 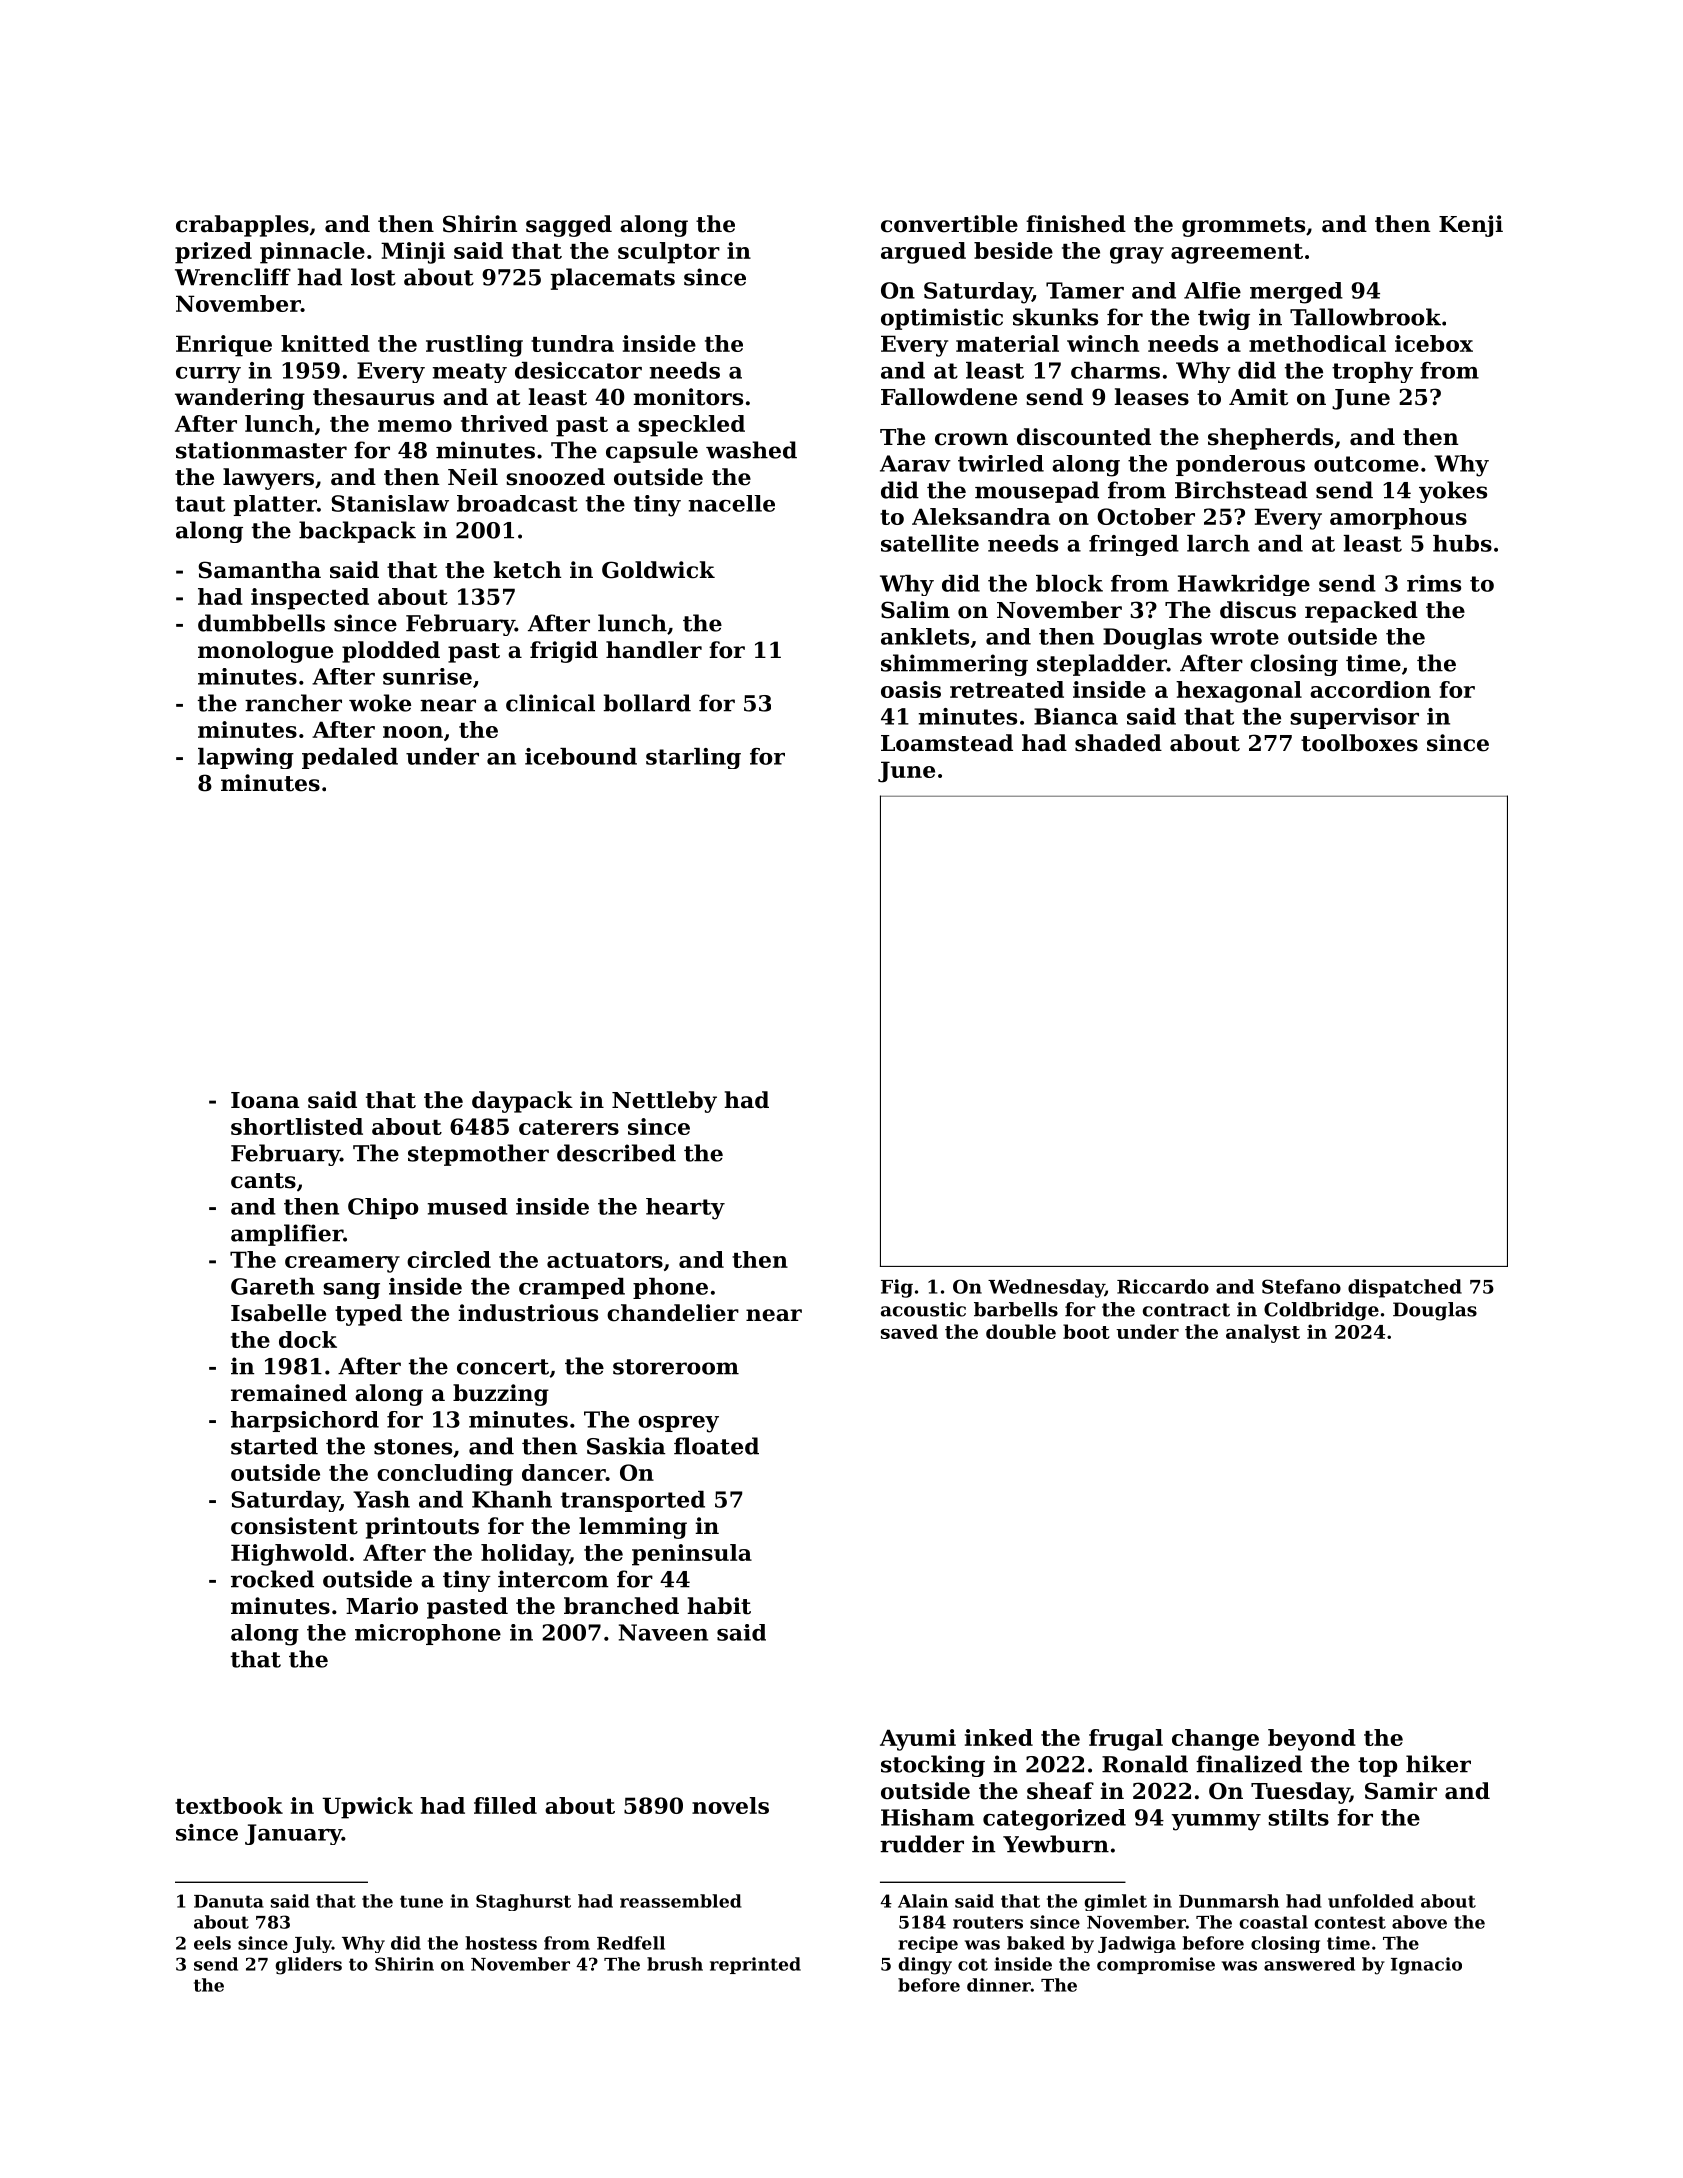 I want to click on printouts, so click(x=422, y=1528).
